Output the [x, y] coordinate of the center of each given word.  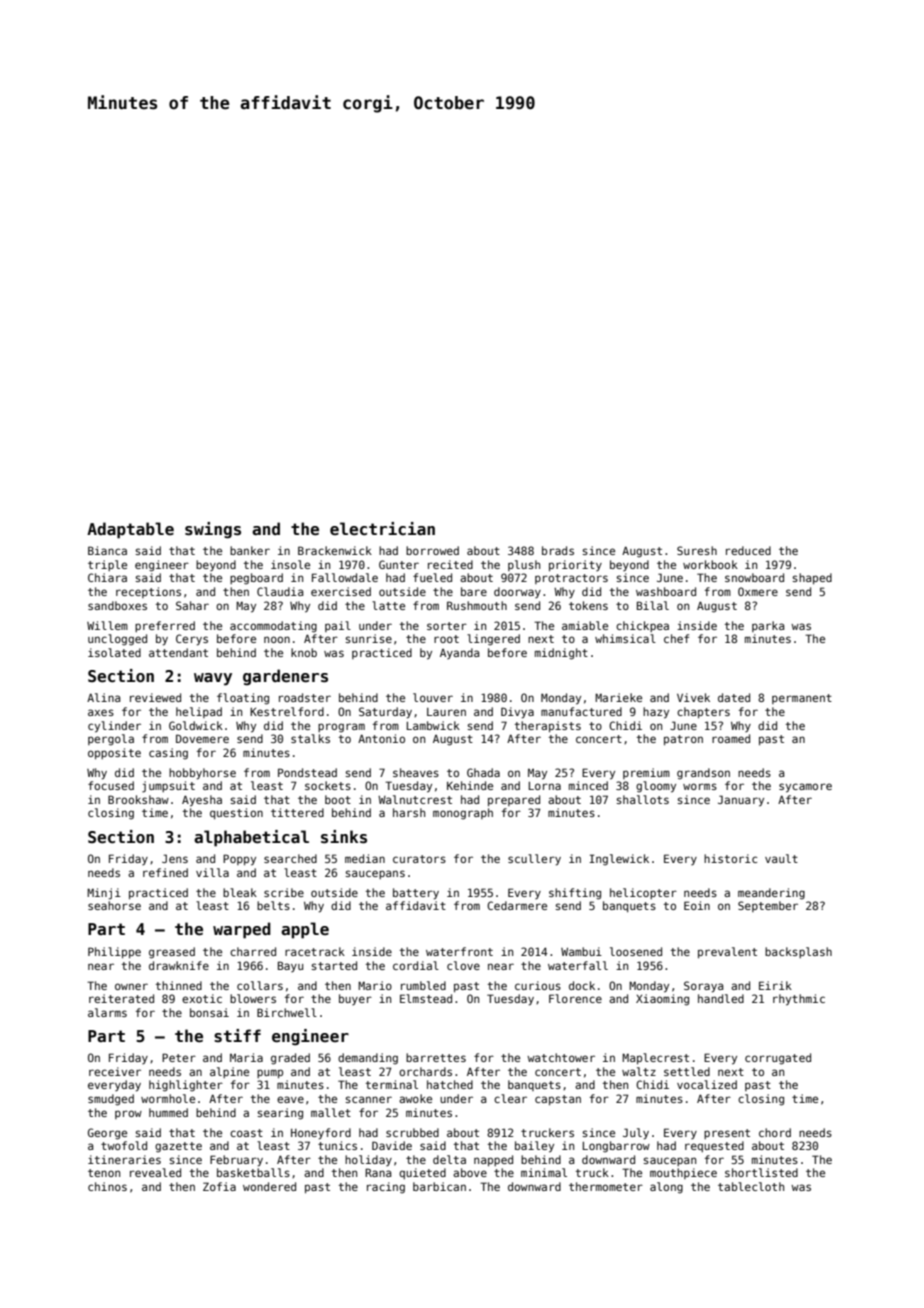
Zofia [219, 1186]
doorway [517, 592]
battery [416, 894]
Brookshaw [138, 799]
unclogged [117, 640]
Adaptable [130, 530]
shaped [812, 578]
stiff [237, 1036]
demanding [368, 1059]
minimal [544, 1172]
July [636, 1134]
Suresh [697, 550]
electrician [382, 529]
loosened [636, 951]
